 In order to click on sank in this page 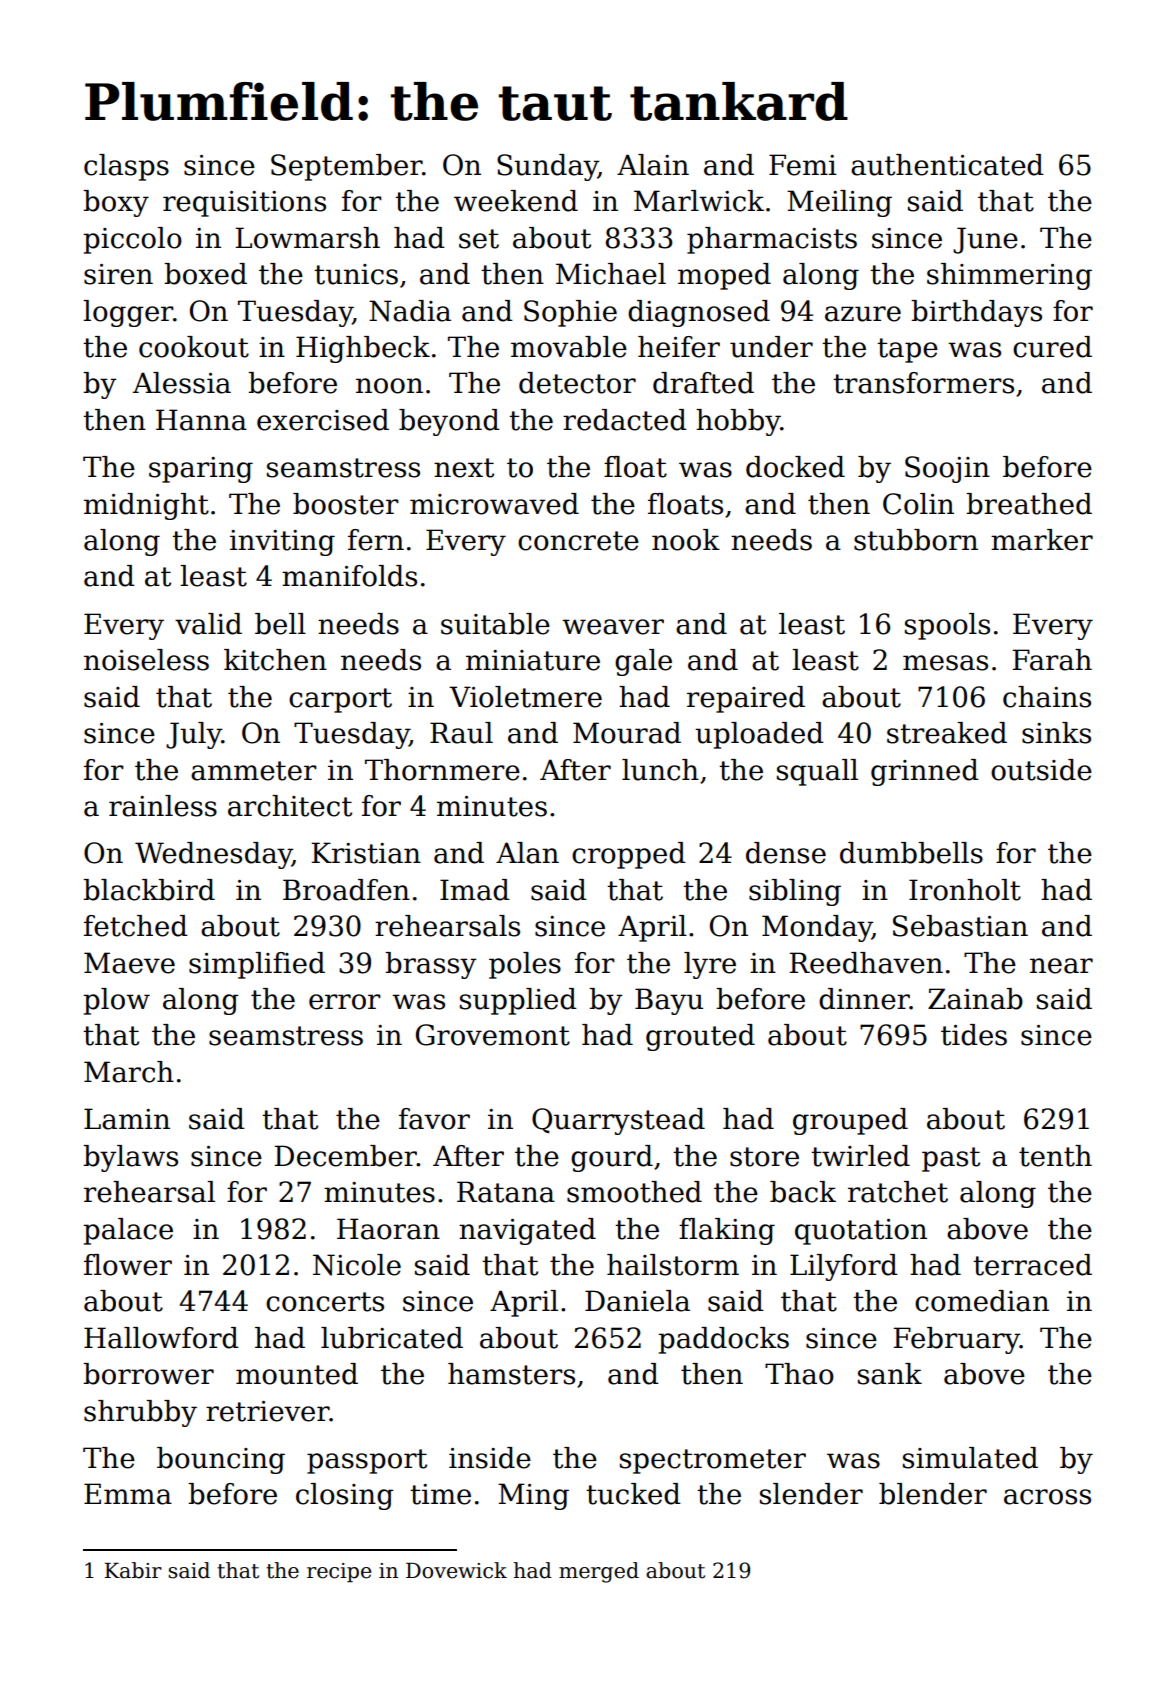, I will do `click(890, 1374)`.
